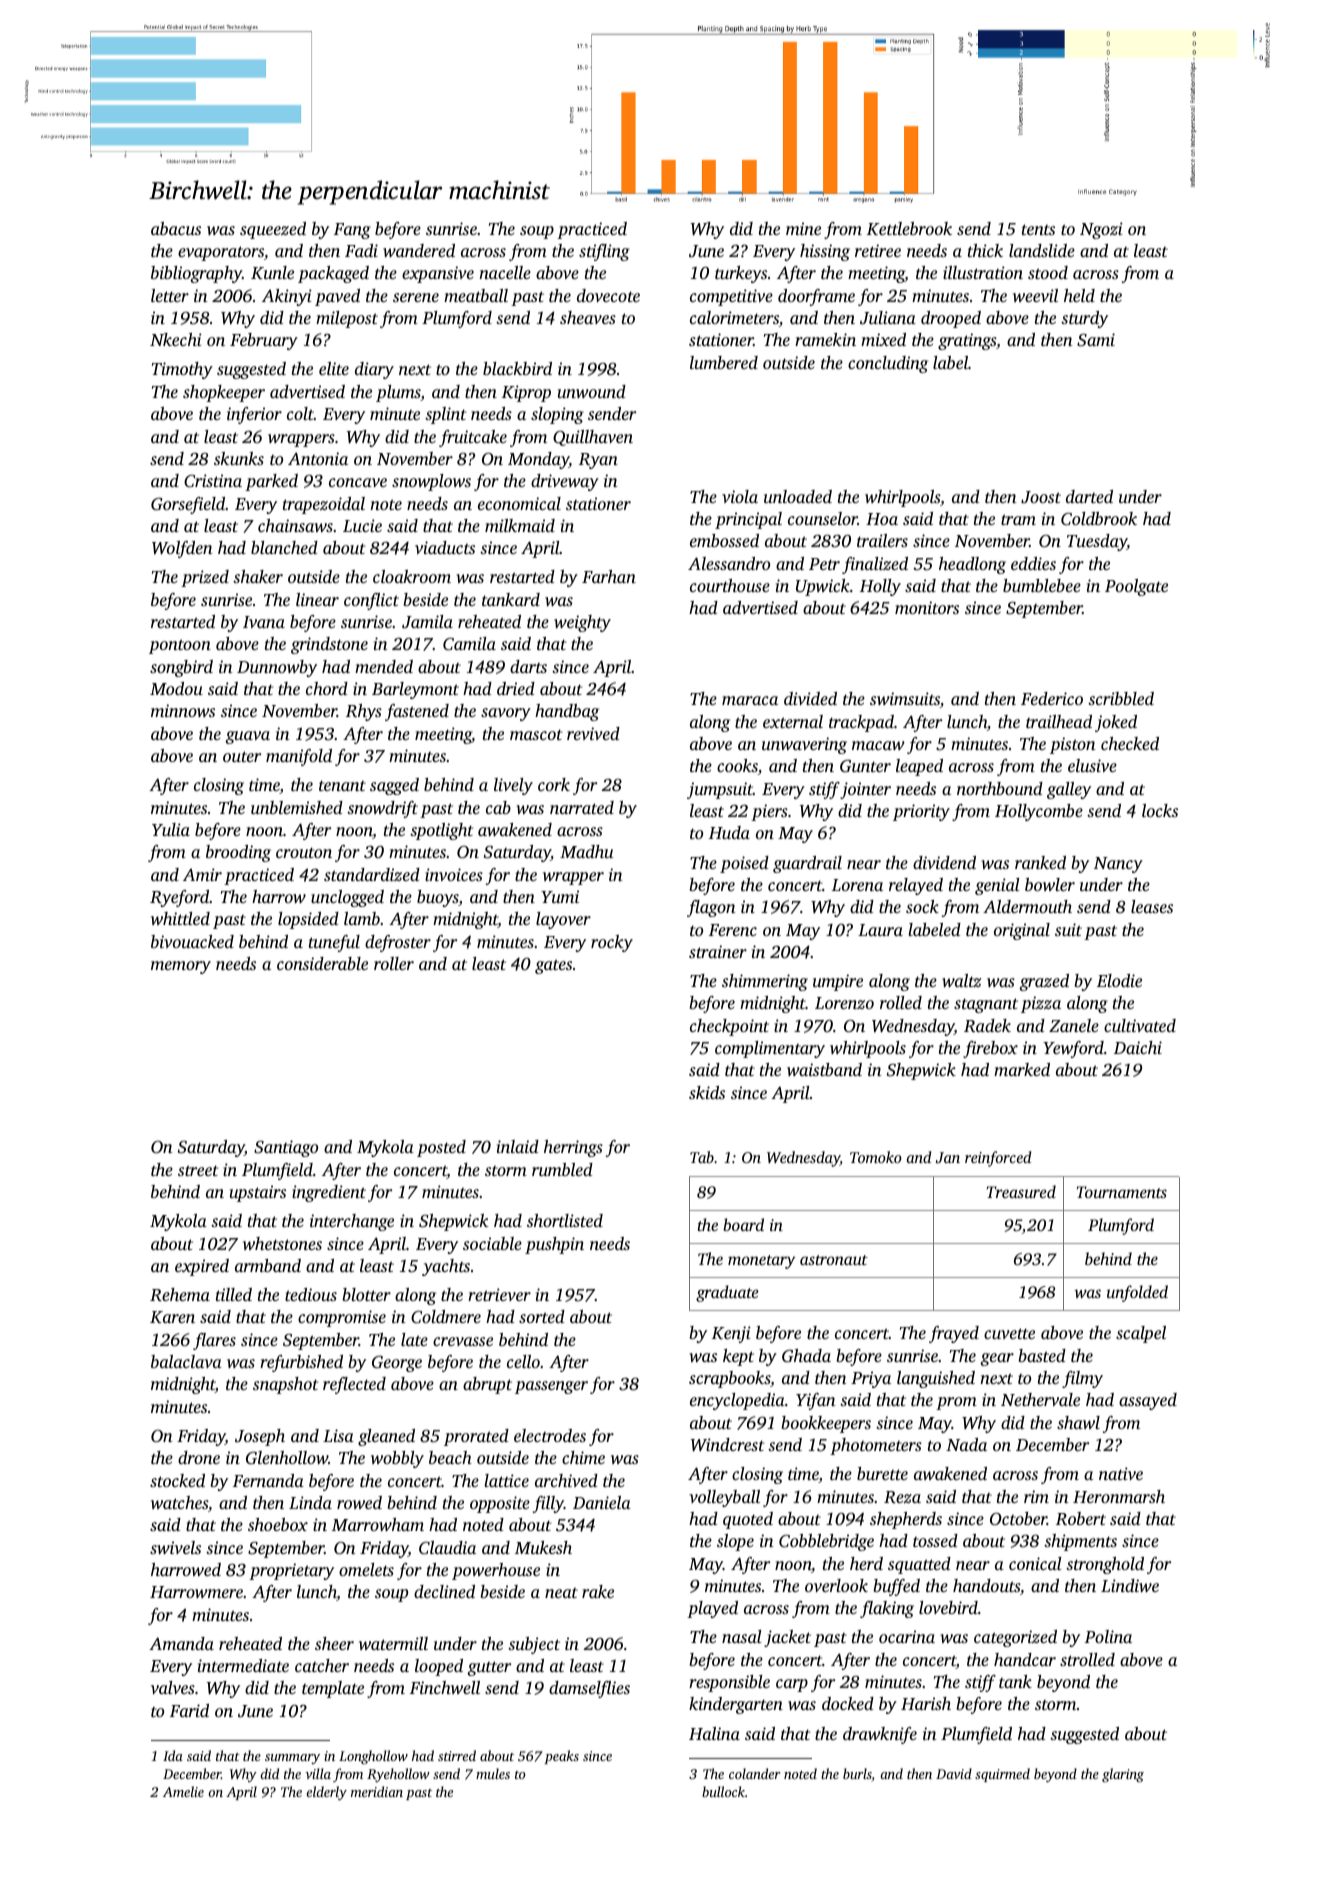 Image resolution: width=1330 pixels, height=1882 pixels. What do you see at coordinates (1138, 1047) in the screenshot?
I see `Daichi` at bounding box center [1138, 1047].
